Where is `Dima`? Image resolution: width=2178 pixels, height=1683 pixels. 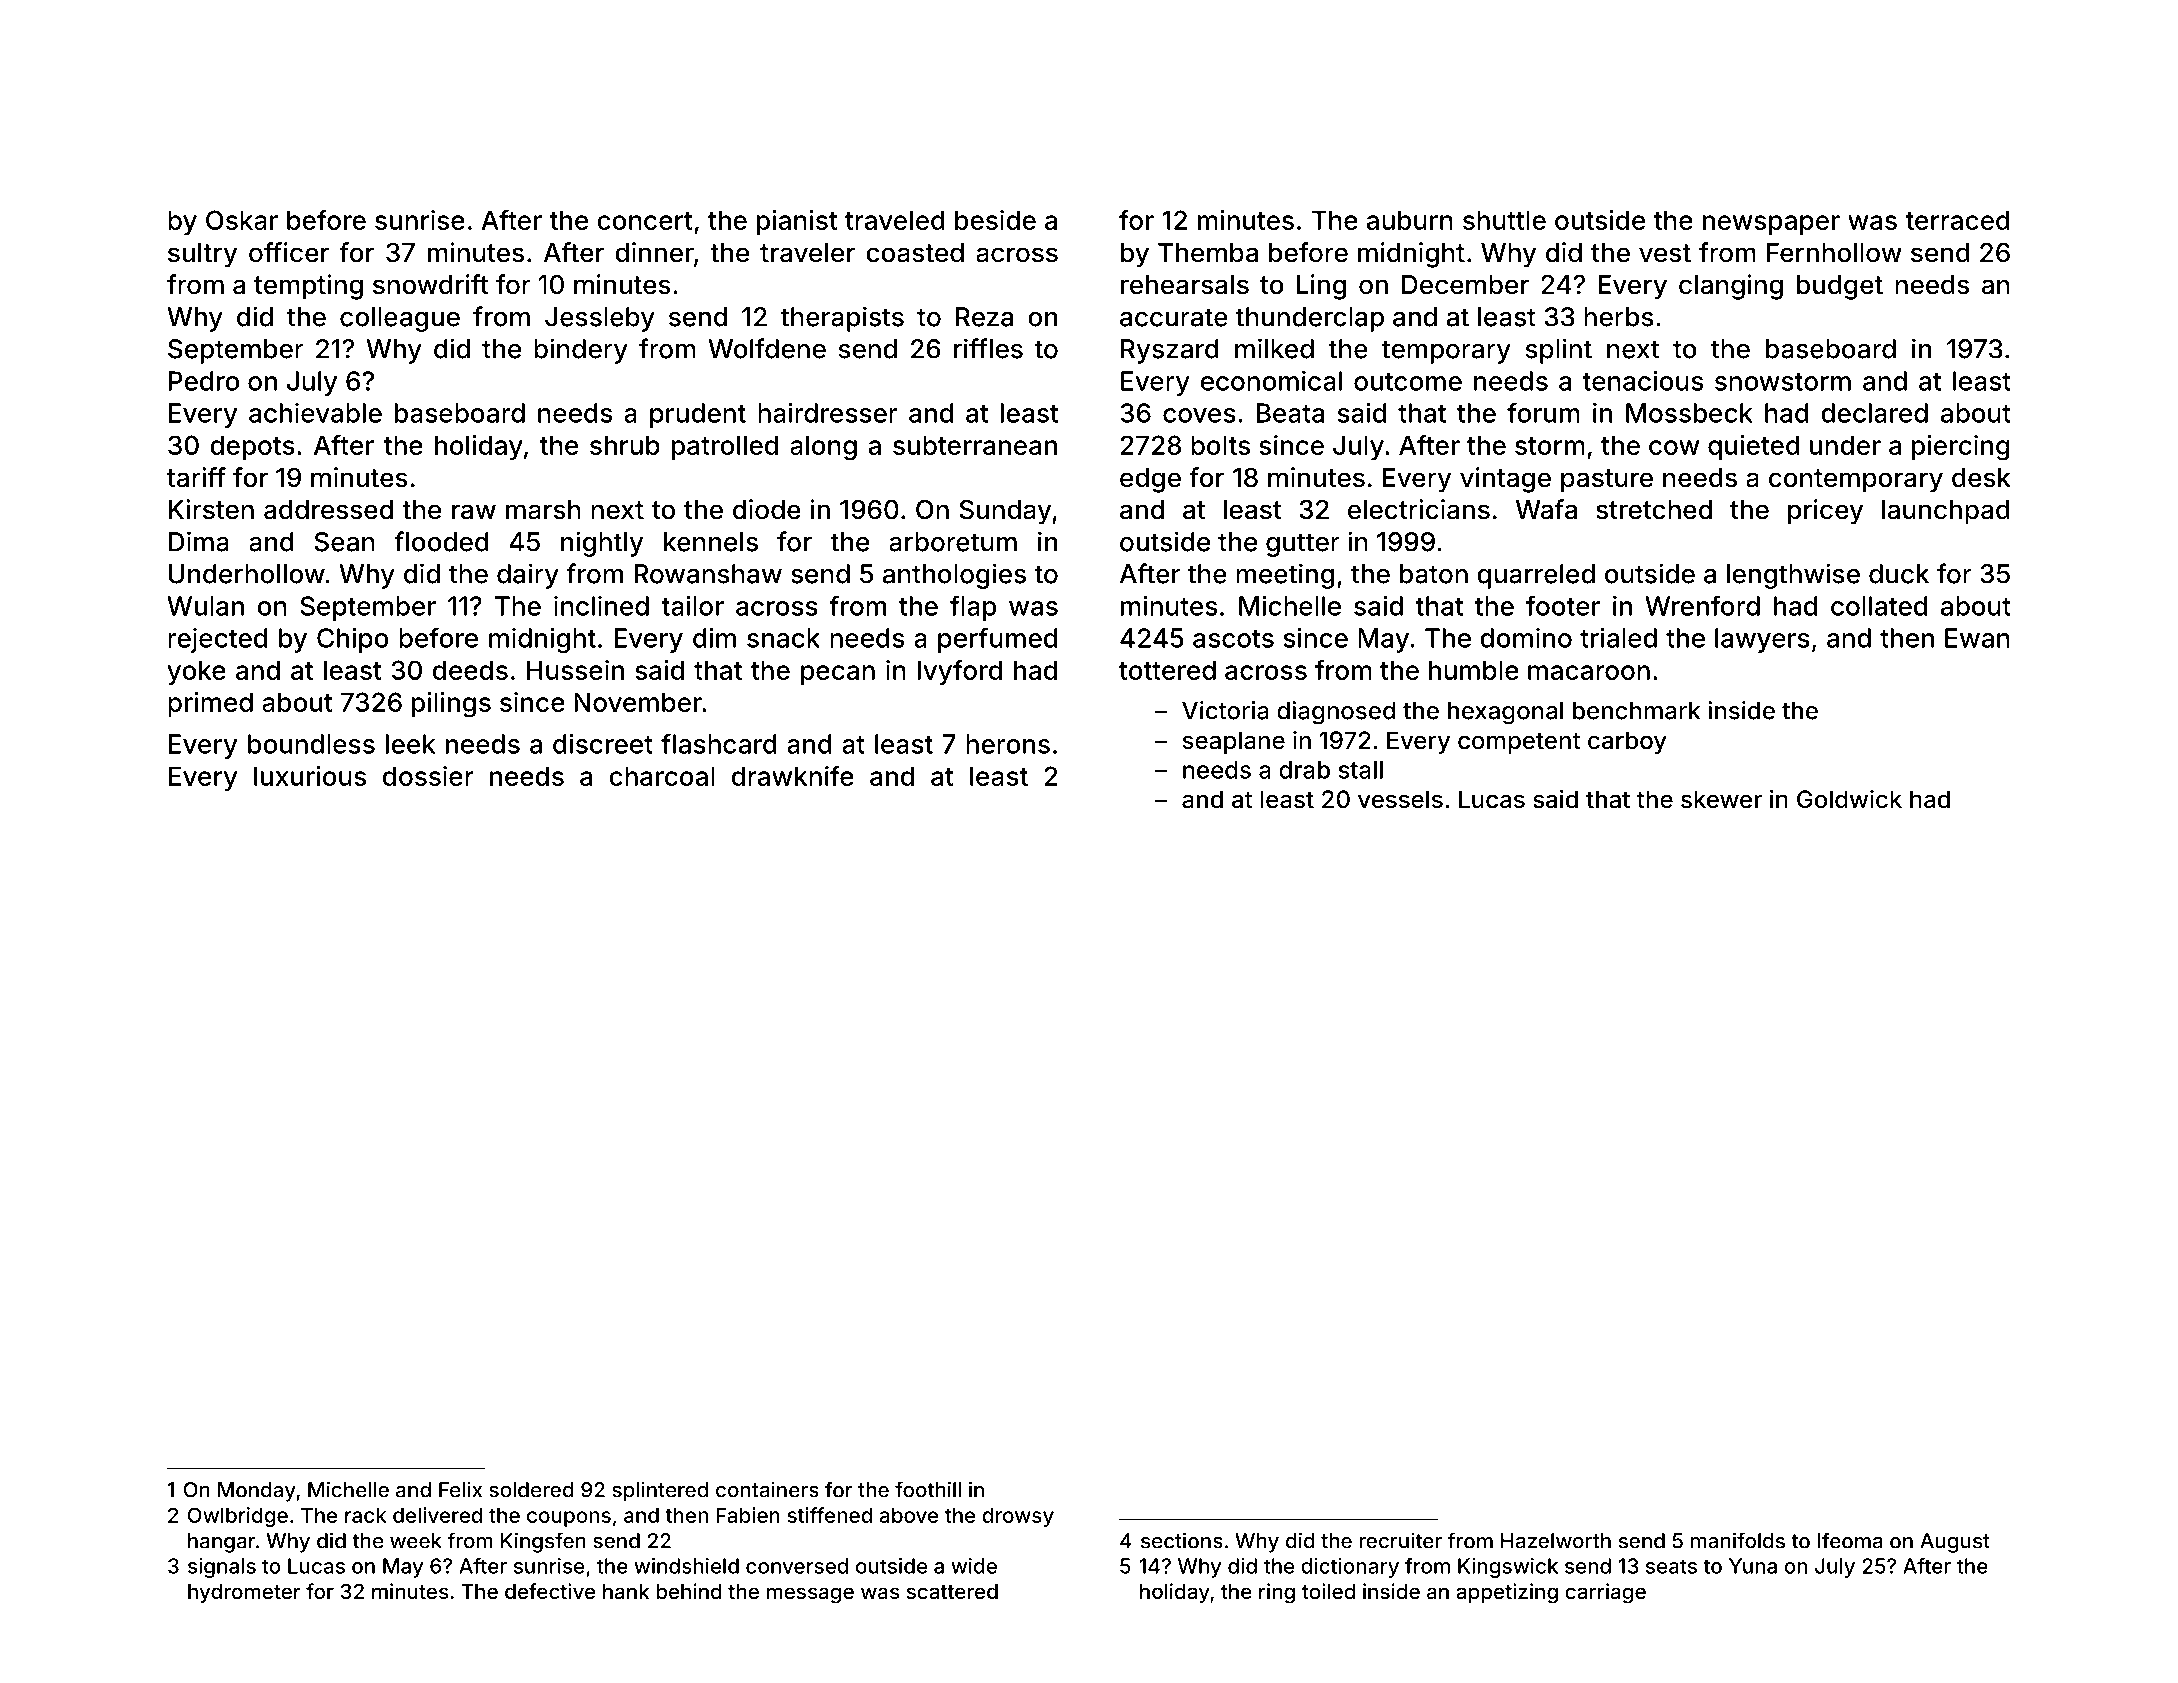
Dima is located at coordinates (199, 541).
